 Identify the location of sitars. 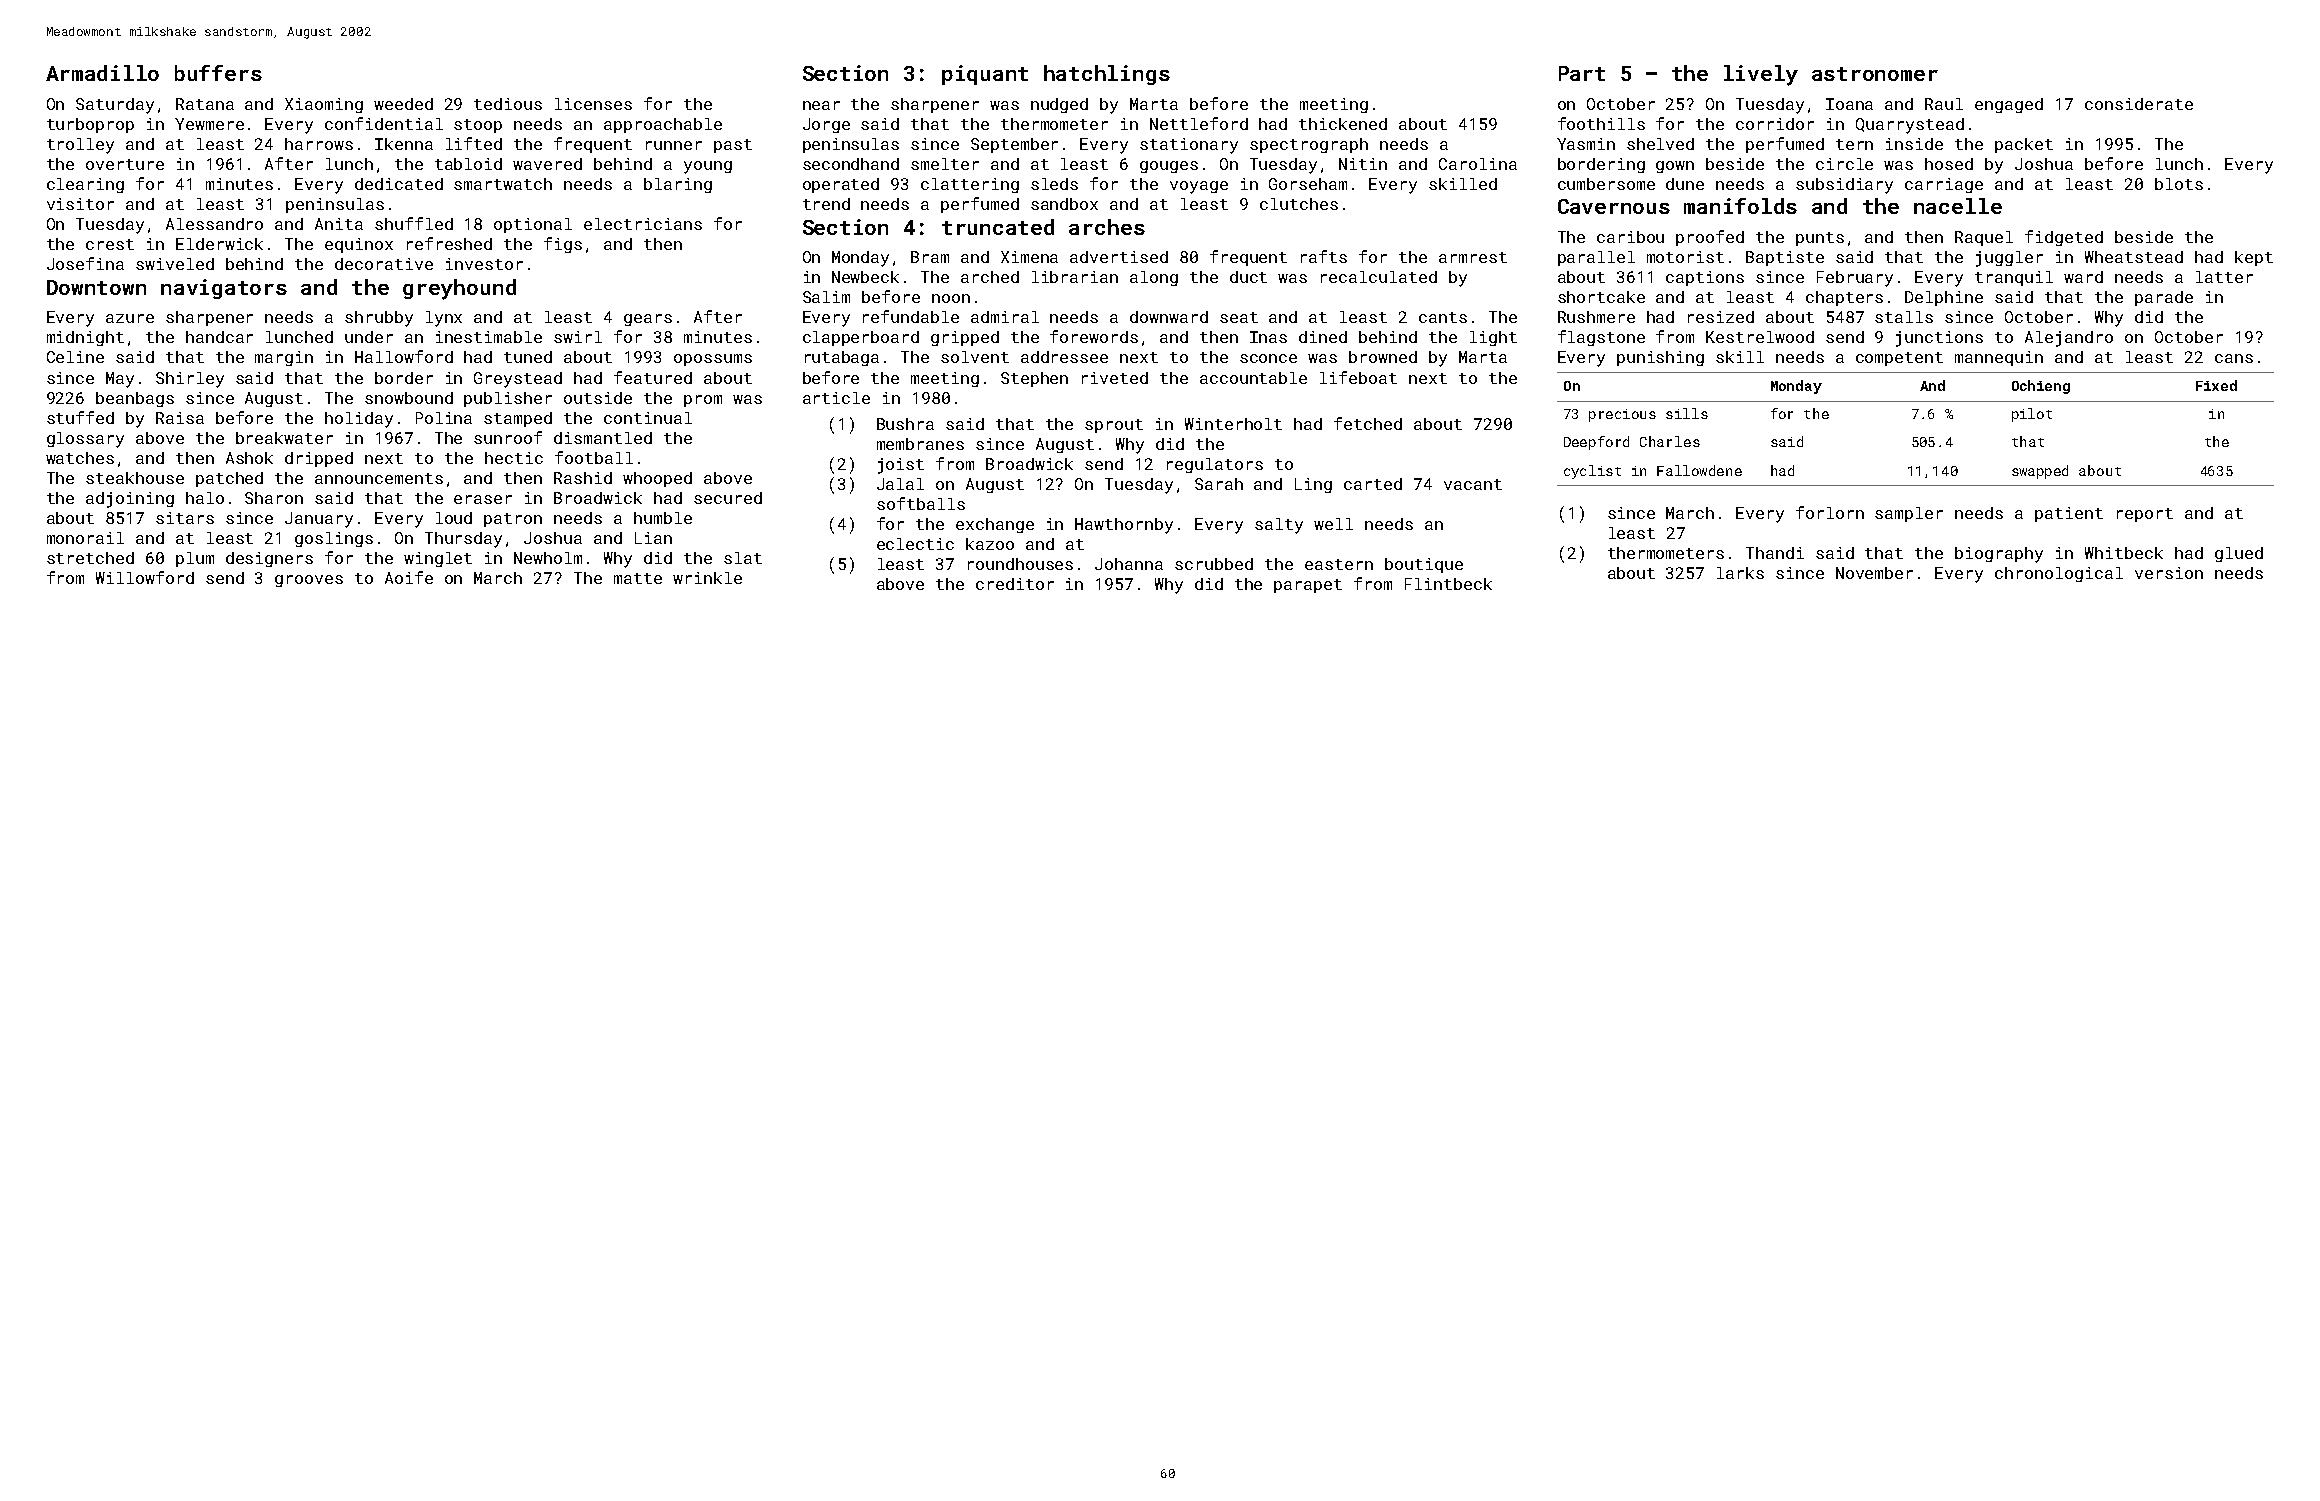
(185, 518).
